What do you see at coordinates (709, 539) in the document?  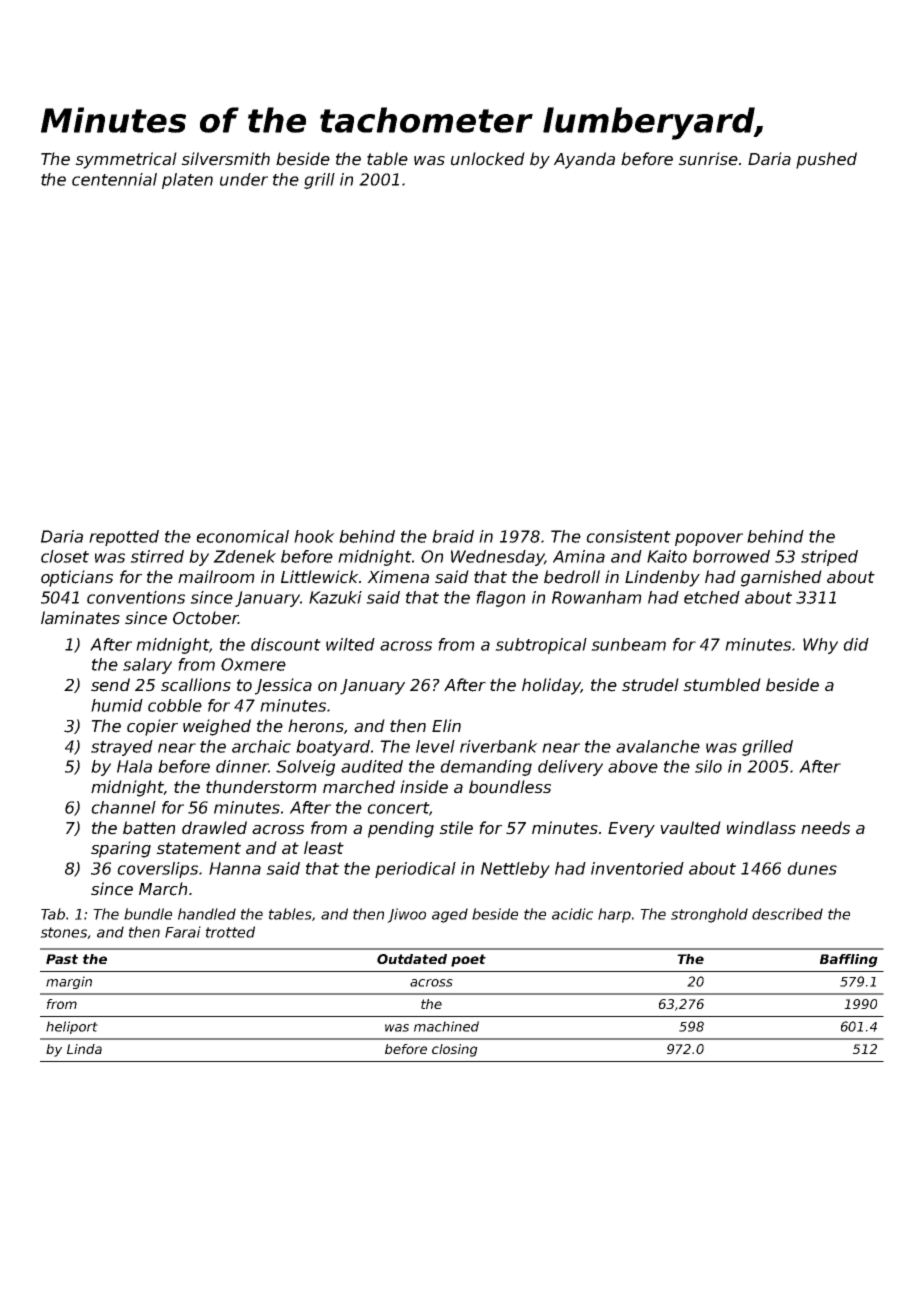 I see `popover` at bounding box center [709, 539].
